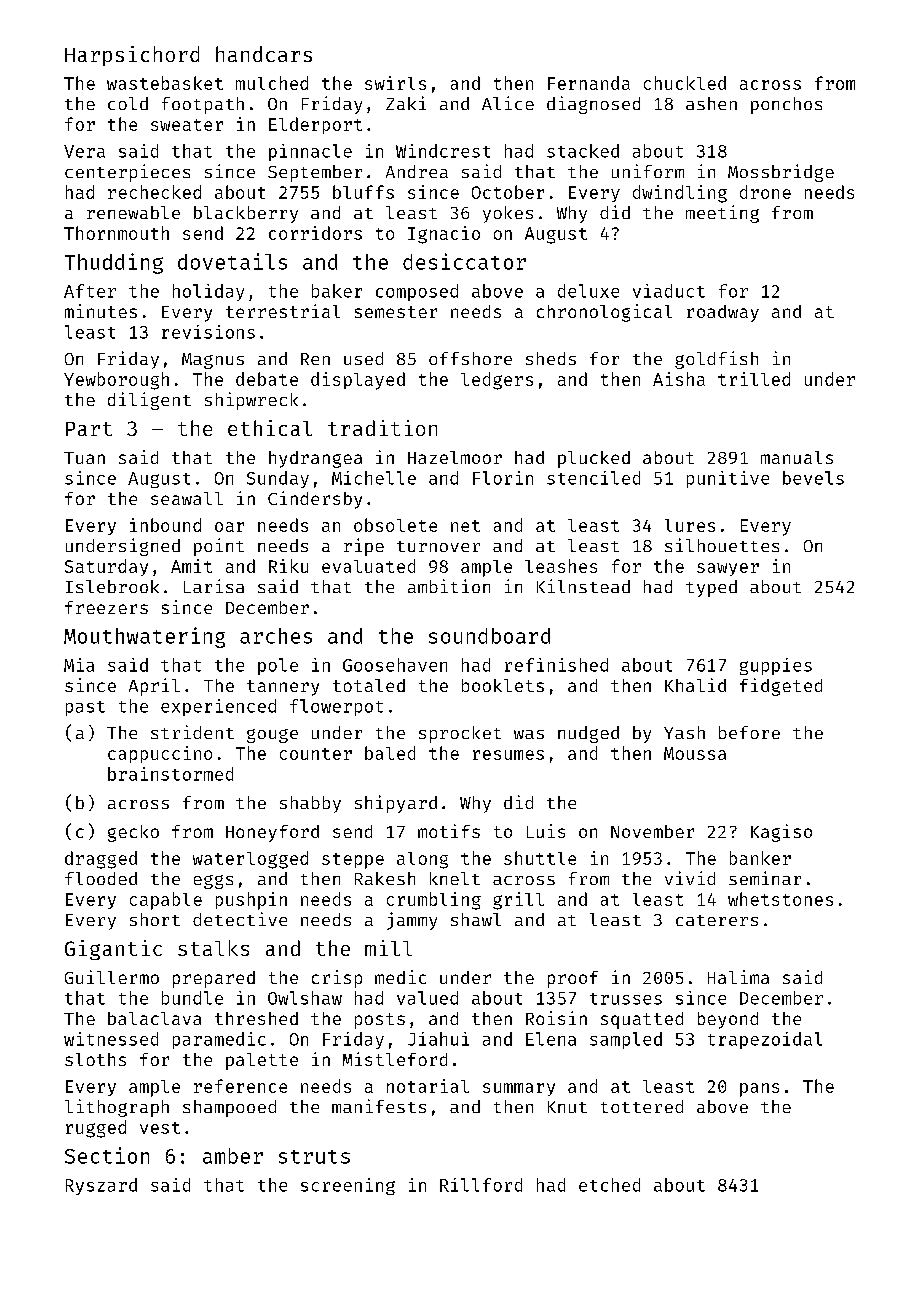 Image resolution: width=924 pixels, height=1308 pixels. What do you see at coordinates (593, 105) in the document?
I see `diagnosed` at bounding box center [593, 105].
